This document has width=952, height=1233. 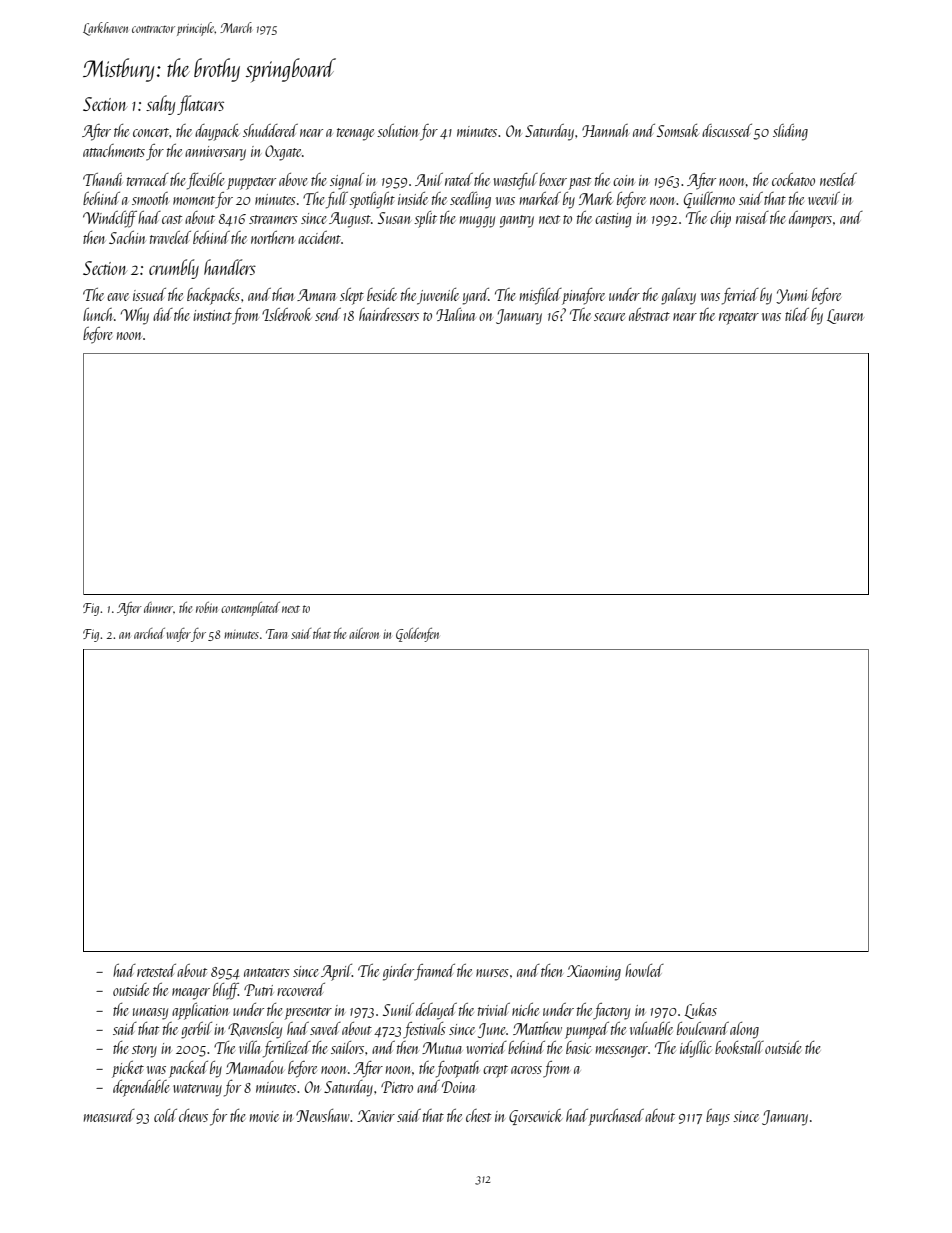 I want to click on Lukas, so click(x=700, y=1011).
